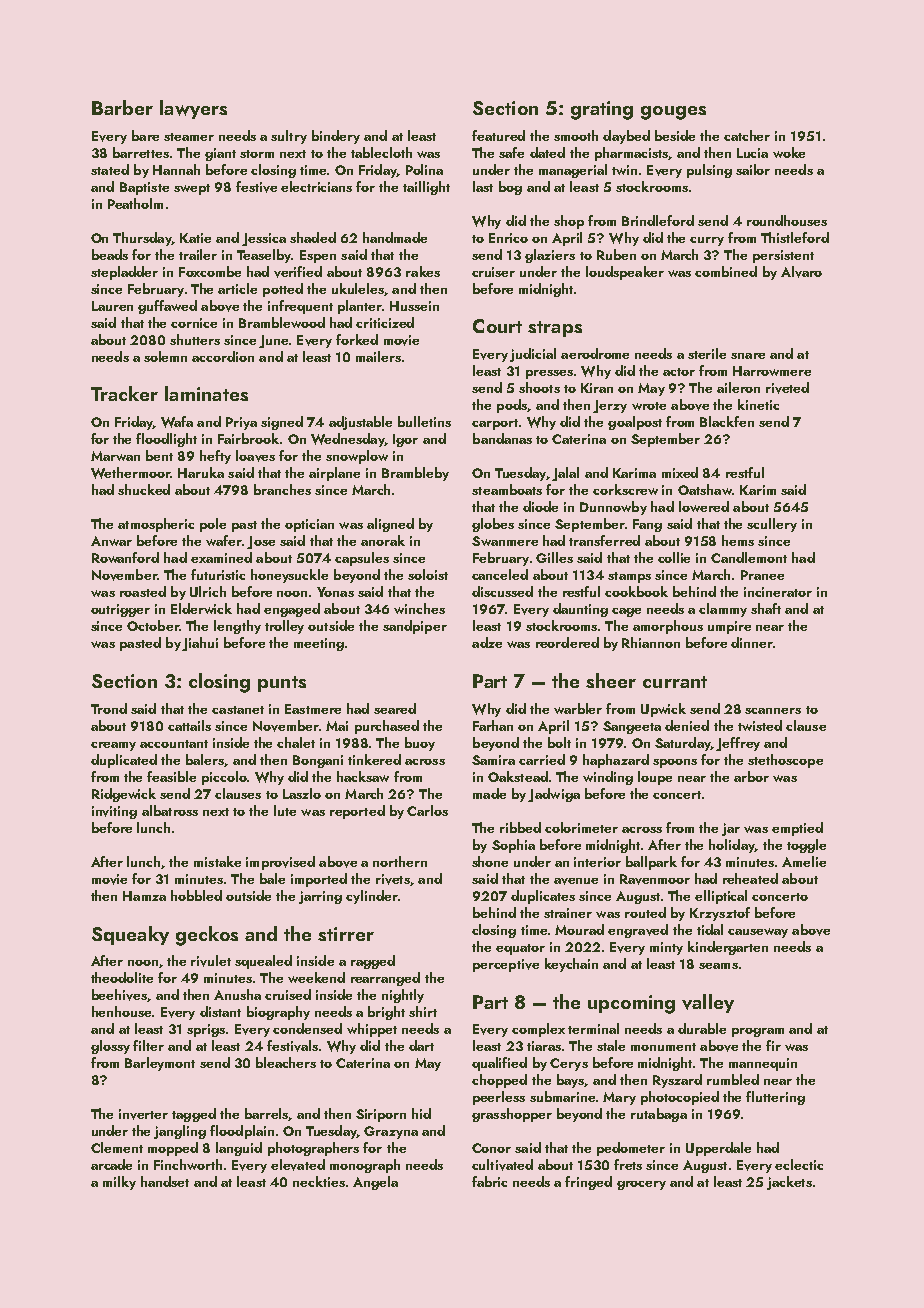 This screenshot has width=924, height=1308. Describe the element at coordinates (239, 1149) in the screenshot. I see `languid` at that location.
